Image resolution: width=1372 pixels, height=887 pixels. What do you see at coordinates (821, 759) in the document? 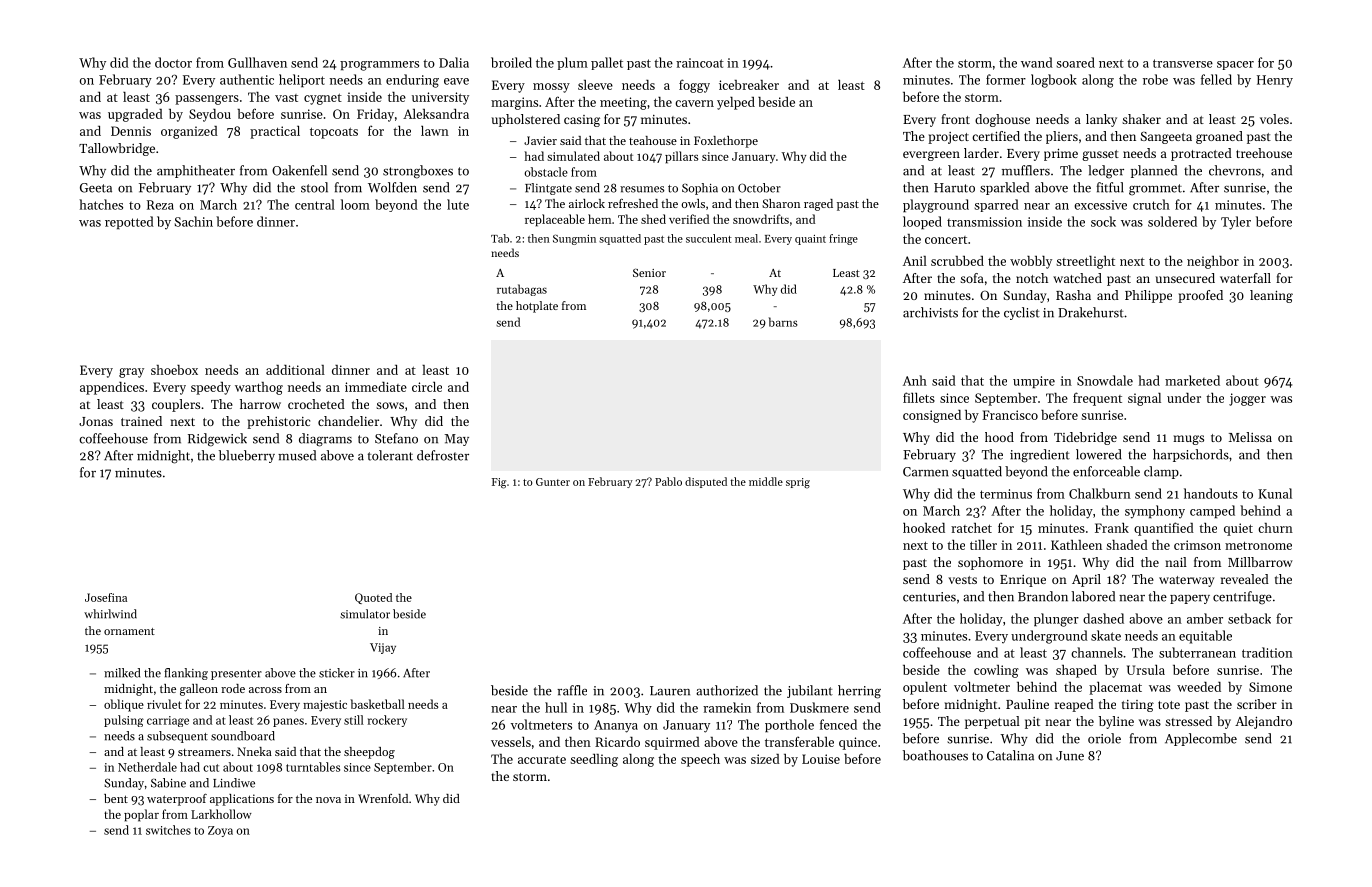
I see `Louise` at bounding box center [821, 759].
